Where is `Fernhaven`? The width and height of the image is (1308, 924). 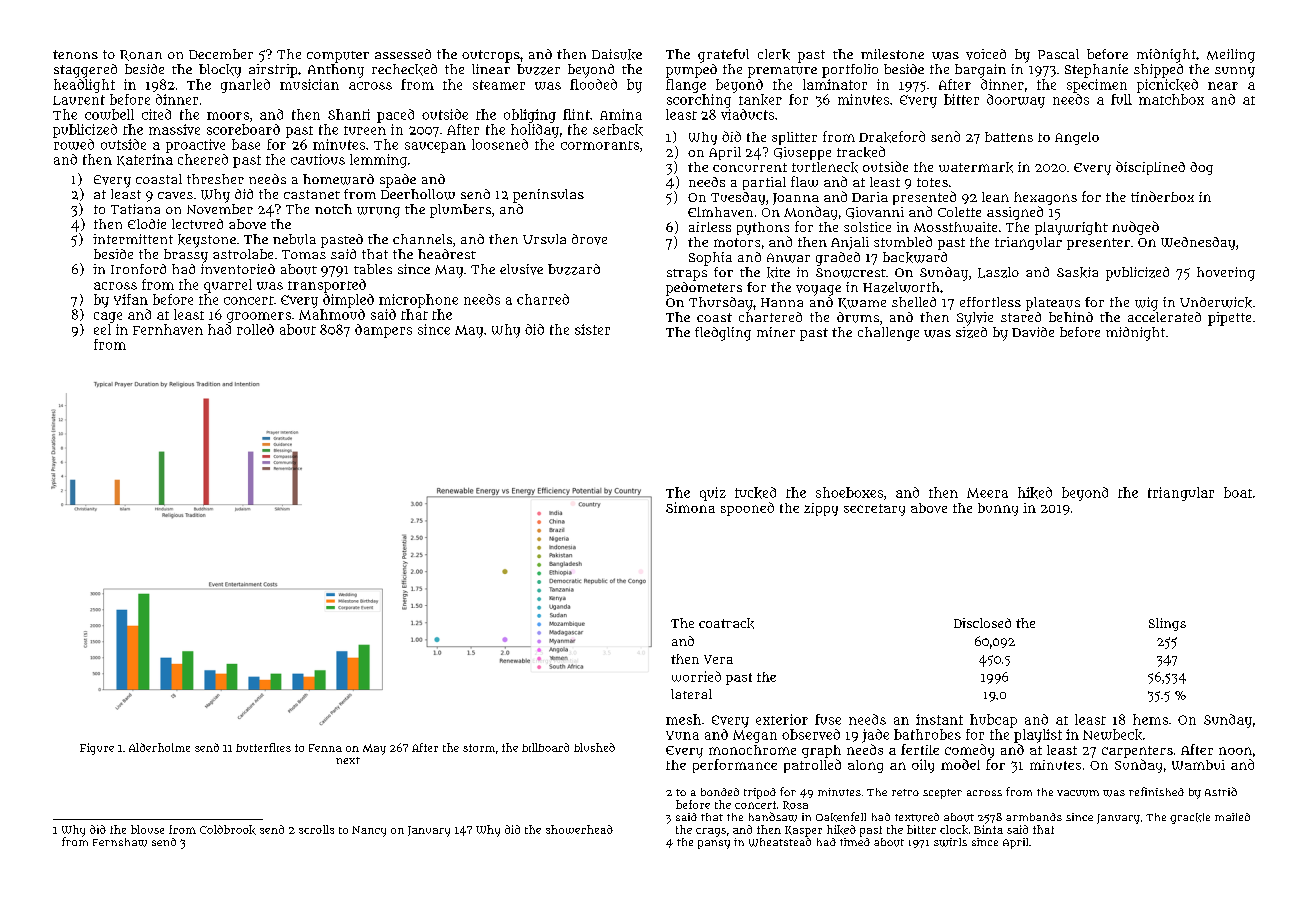 Fernhaven is located at coordinates (168, 329).
